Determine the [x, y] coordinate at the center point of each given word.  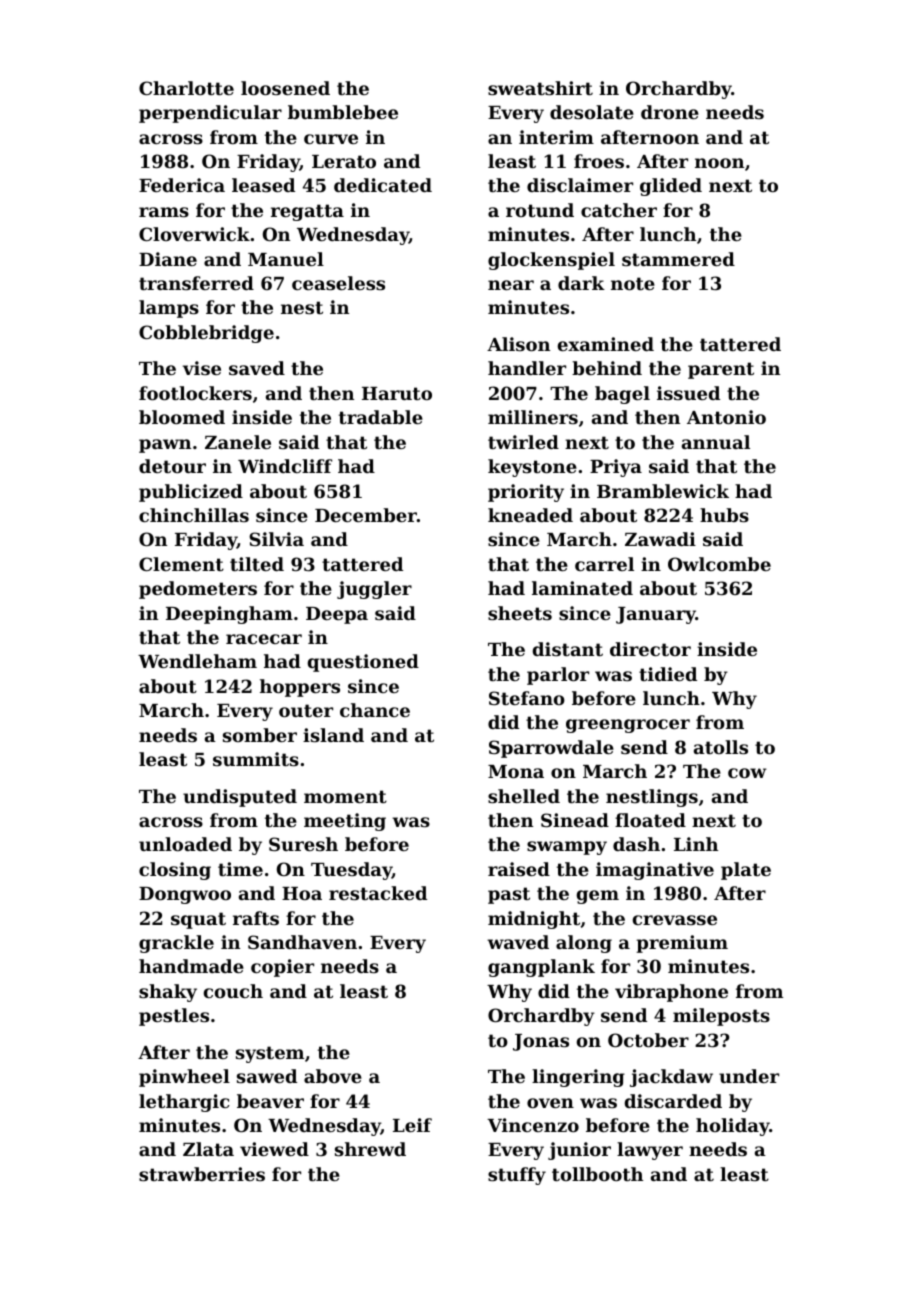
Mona [516, 771]
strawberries [202, 1174]
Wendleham [197, 661]
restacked [378, 893]
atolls [721, 747]
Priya [616, 468]
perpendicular [210, 114]
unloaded [185, 844]
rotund [540, 210]
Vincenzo [533, 1125]
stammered [678, 259]
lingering [578, 1078]
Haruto [397, 393]
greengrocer [628, 726]
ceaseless [338, 283]
